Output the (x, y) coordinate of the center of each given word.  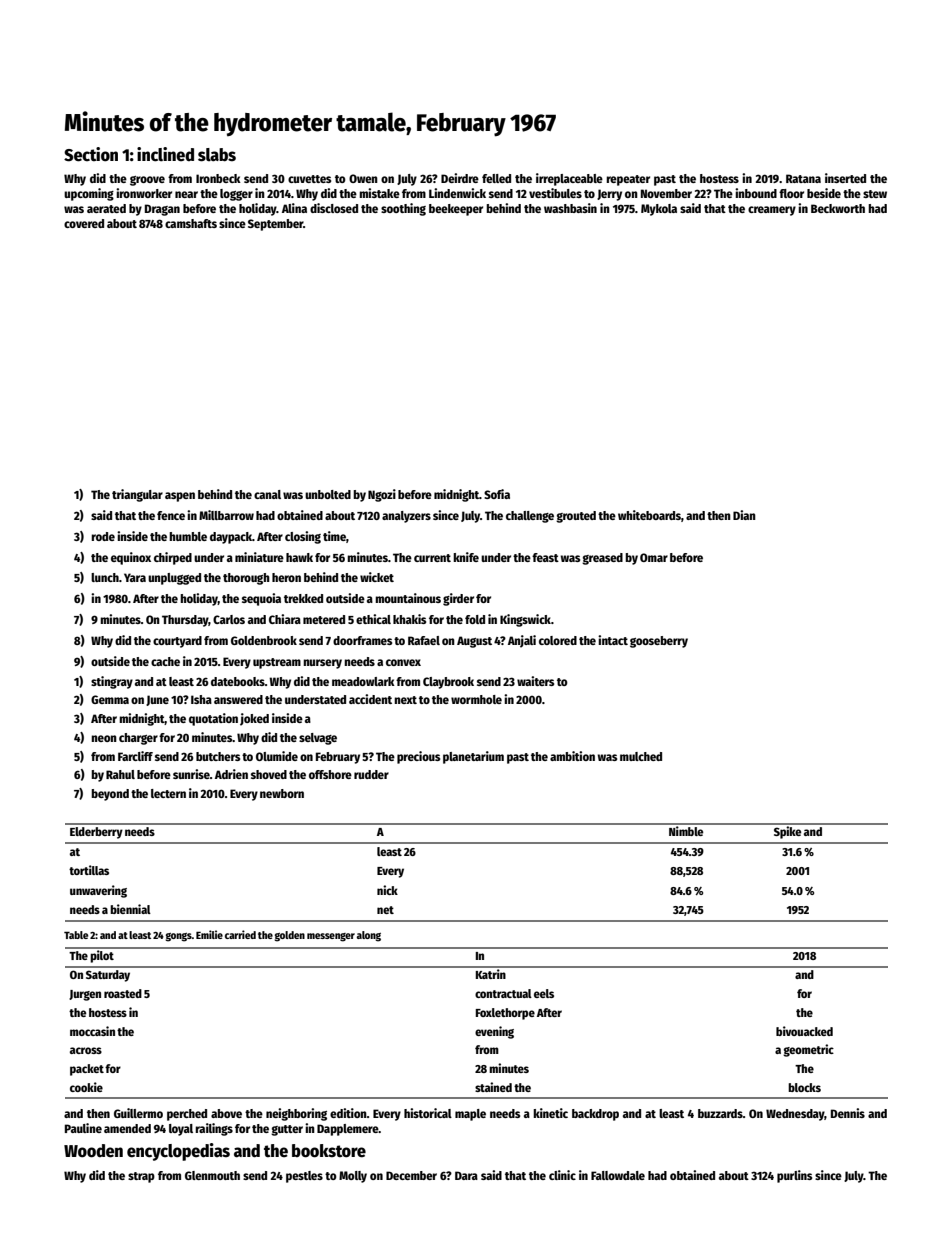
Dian (744, 515)
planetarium (473, 757)
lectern (168, 793)
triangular (137, 495)
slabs (217, 155)
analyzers (406, 517)
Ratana (803, 178)
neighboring (296, 1114)
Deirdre (460, 178)
